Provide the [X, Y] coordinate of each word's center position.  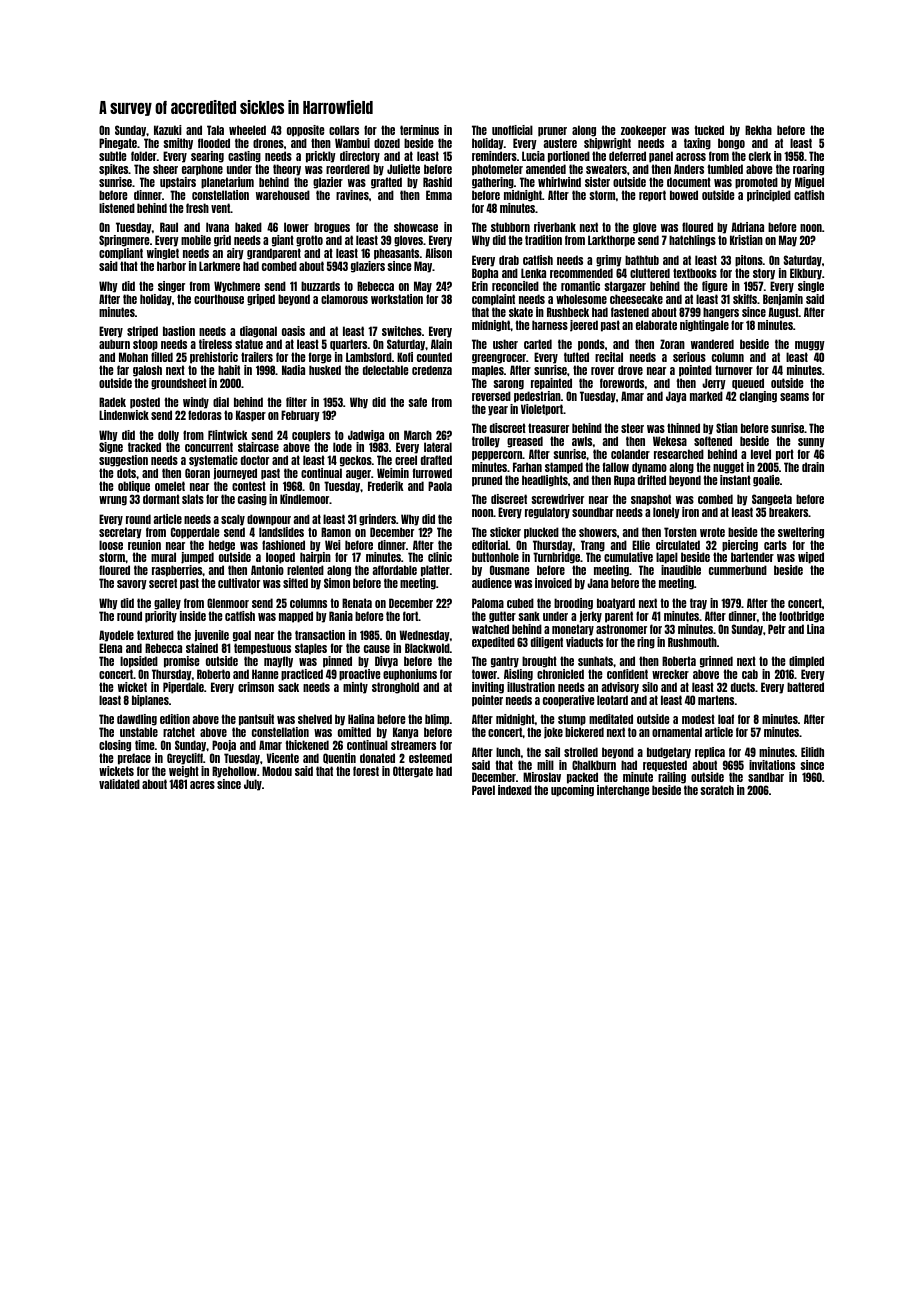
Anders [689, 169]
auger [358, 475]
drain [813, 467]
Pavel [483, 790]
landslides [281, 532]
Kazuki [168, 130]
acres [202, 785]
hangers [721, 313]
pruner [552, 132]
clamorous [344, 299]
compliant [121, 254]
